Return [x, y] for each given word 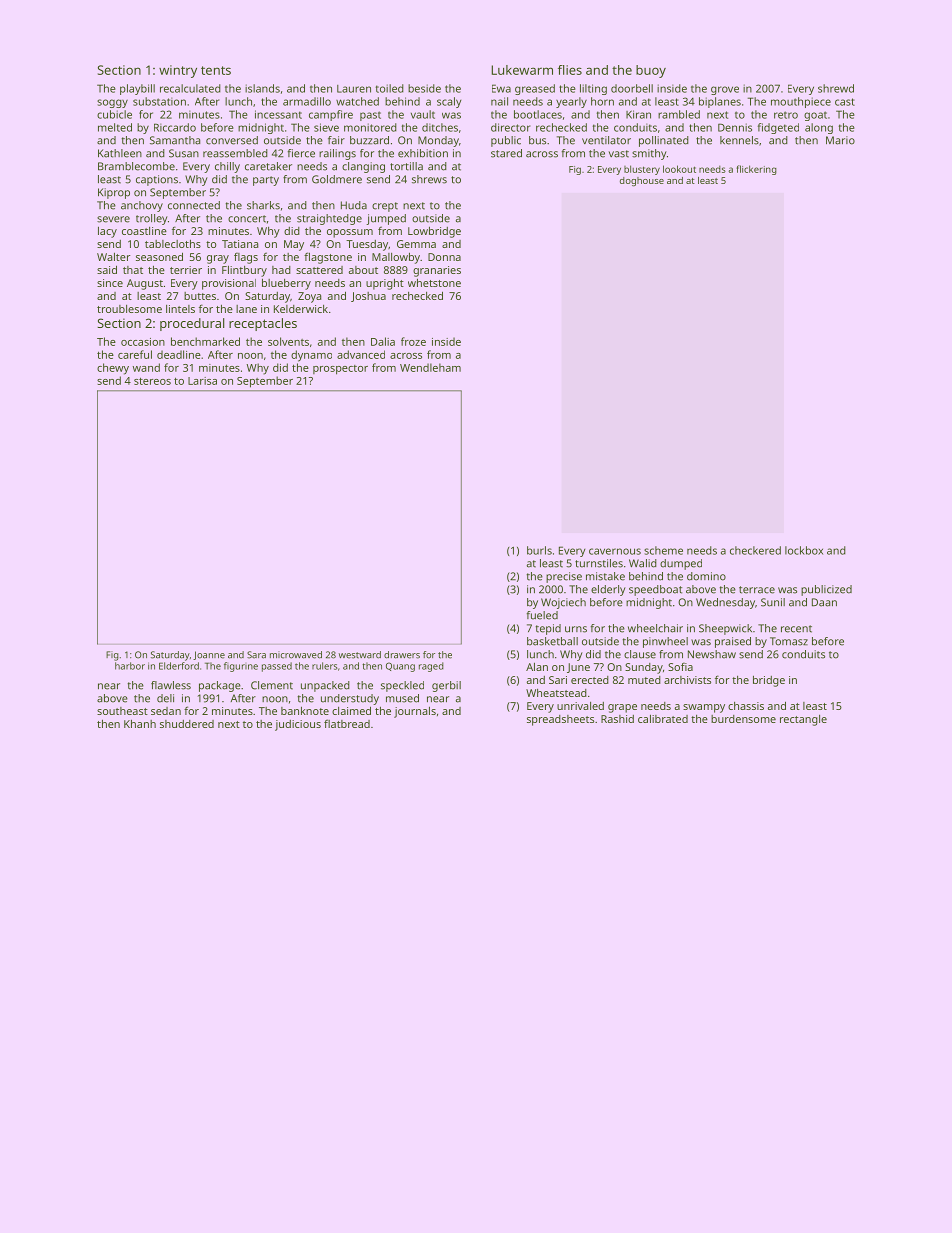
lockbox [804, 550]
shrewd [836, 88]
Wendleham [430, 367]
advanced [361, 354]
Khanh [140, 724]
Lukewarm [522, 70]
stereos [152, 381]
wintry [178, 71]
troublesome [129, 309]
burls [539, 550]
